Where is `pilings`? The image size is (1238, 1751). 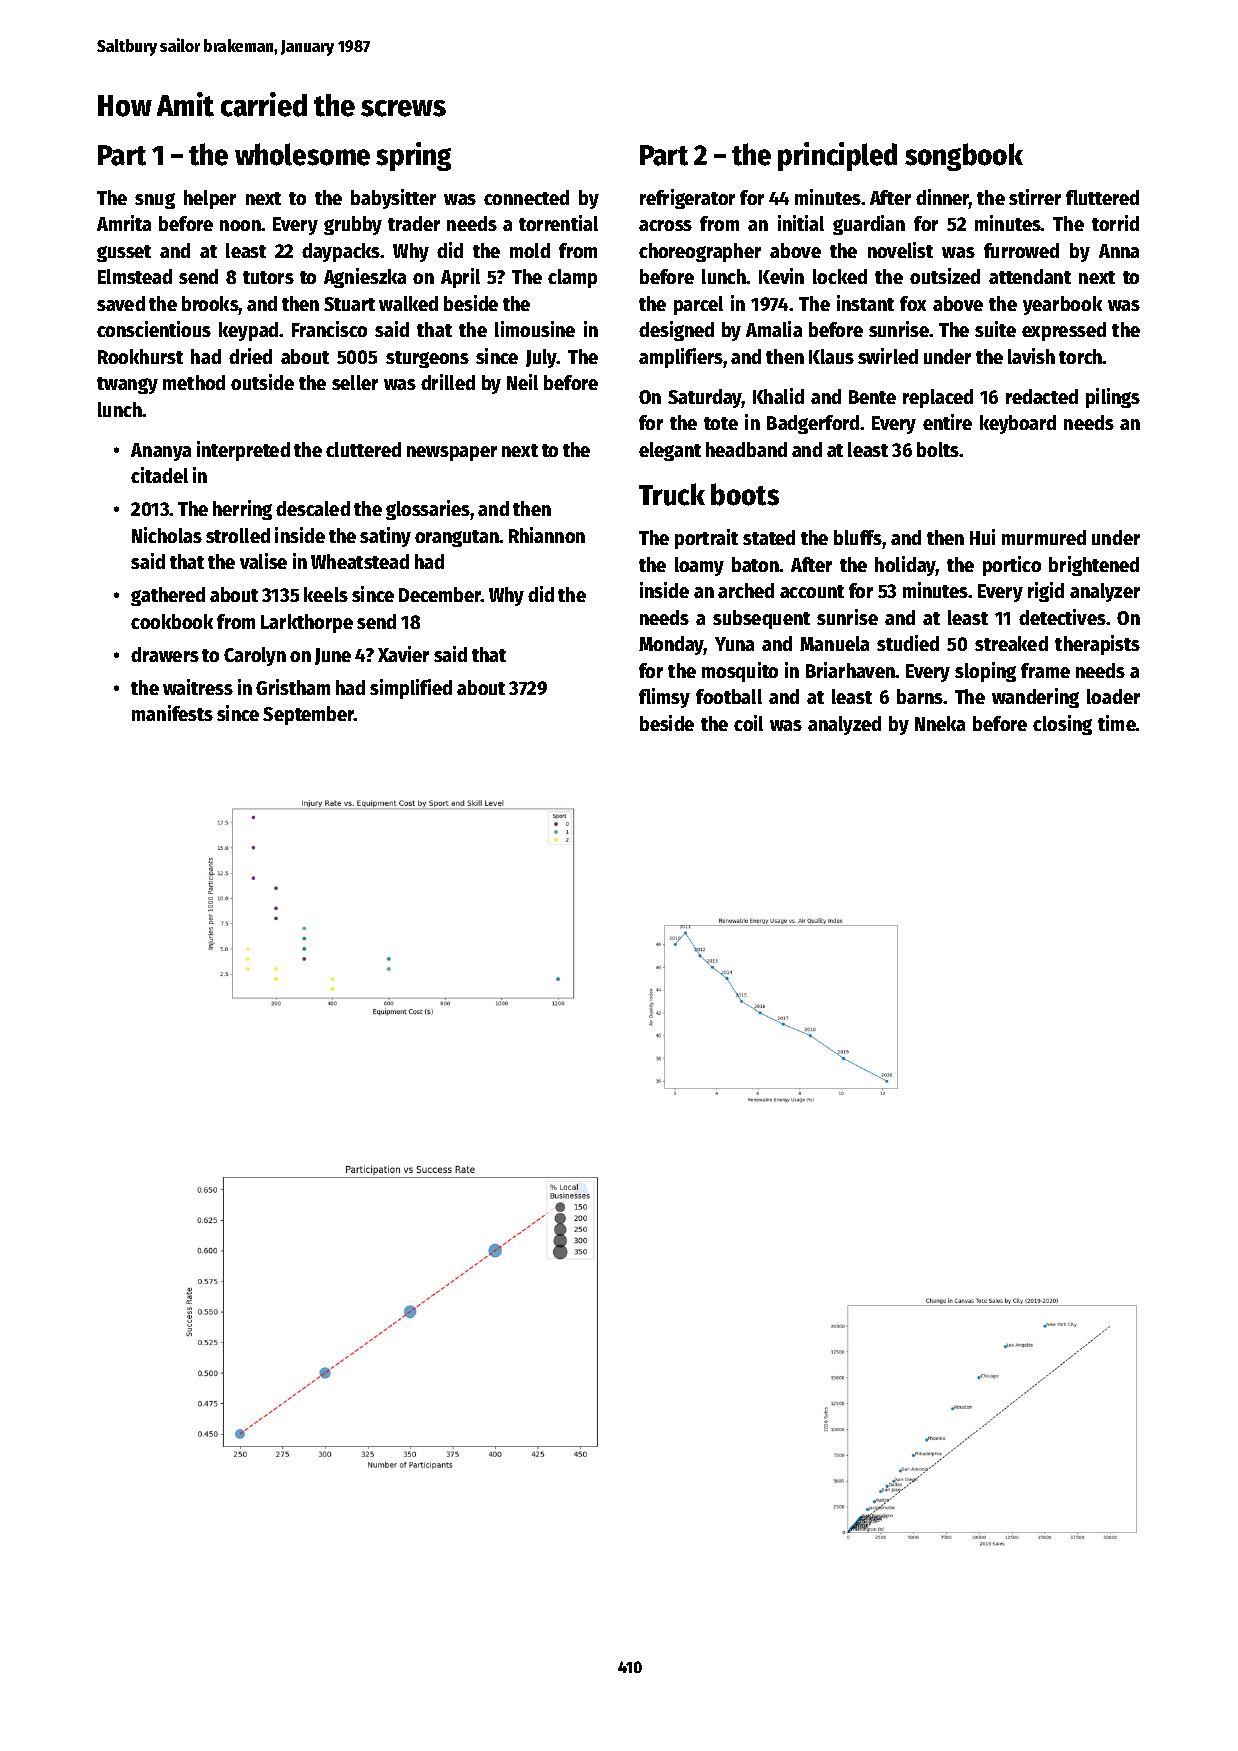 pilings is located at coordinates (1113, 398).
